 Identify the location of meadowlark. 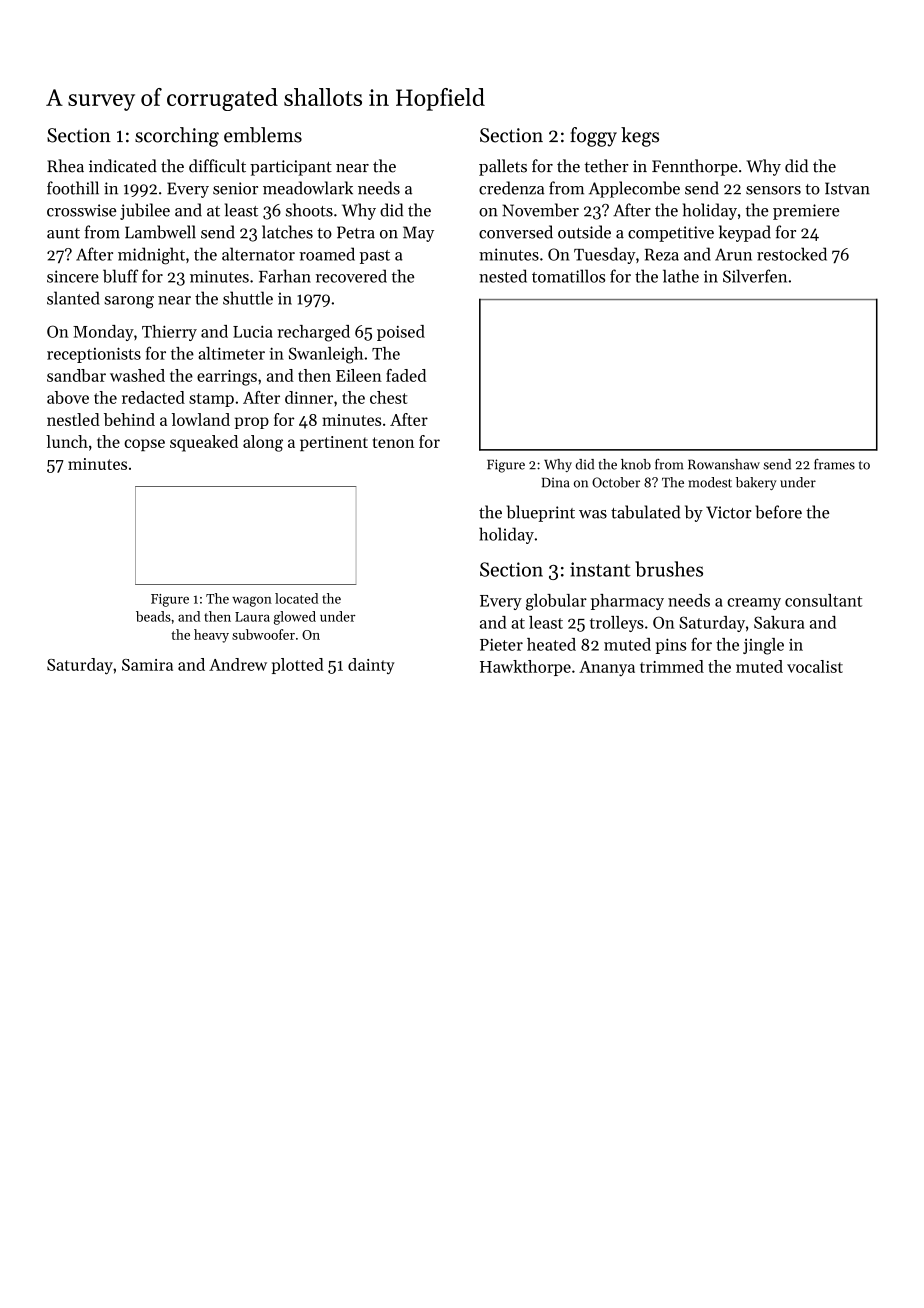
(308, 188).
